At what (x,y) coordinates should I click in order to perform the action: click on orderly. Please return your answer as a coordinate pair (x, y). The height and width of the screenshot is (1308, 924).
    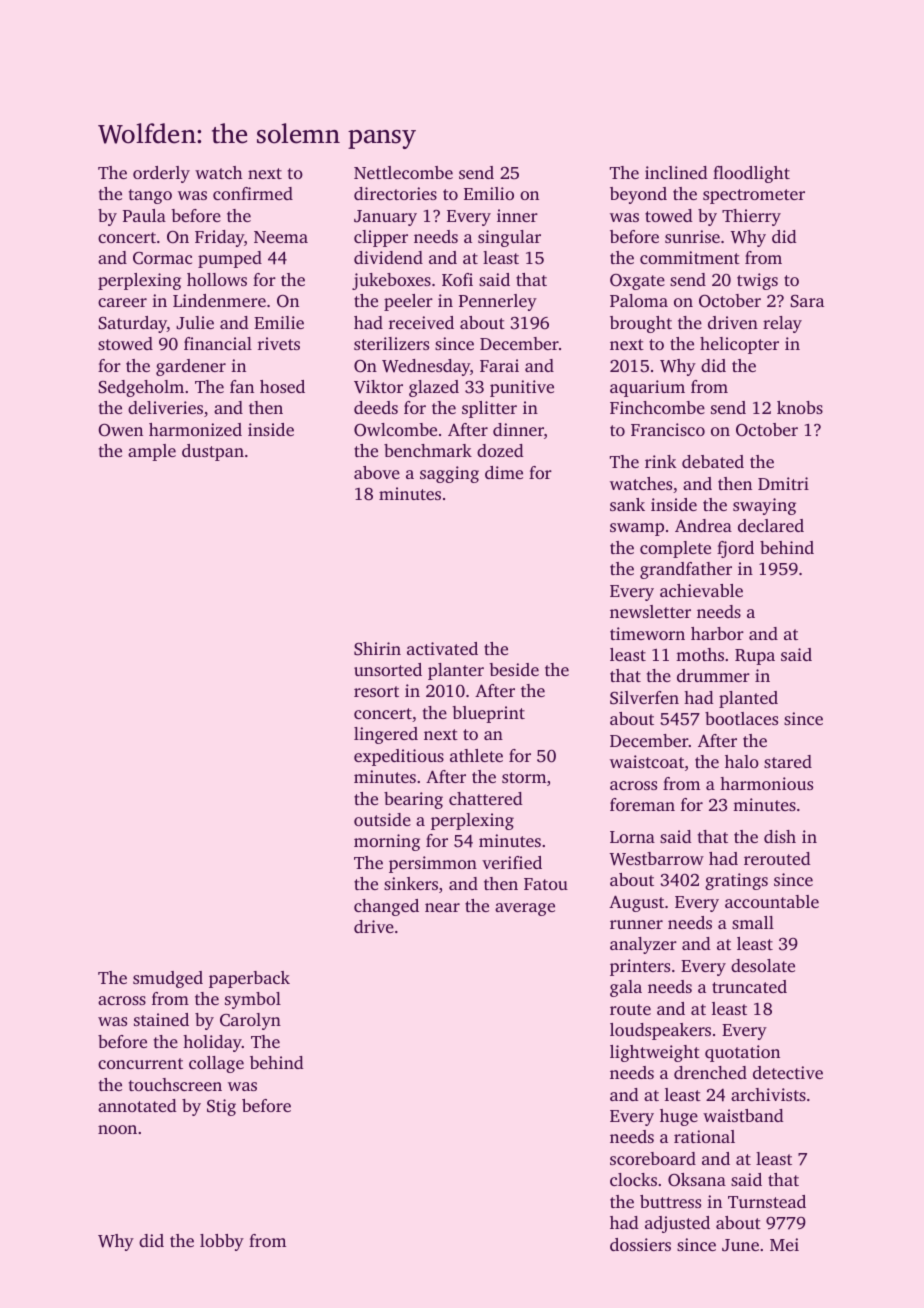
    Looking at the image, I should click on (161, 174).
